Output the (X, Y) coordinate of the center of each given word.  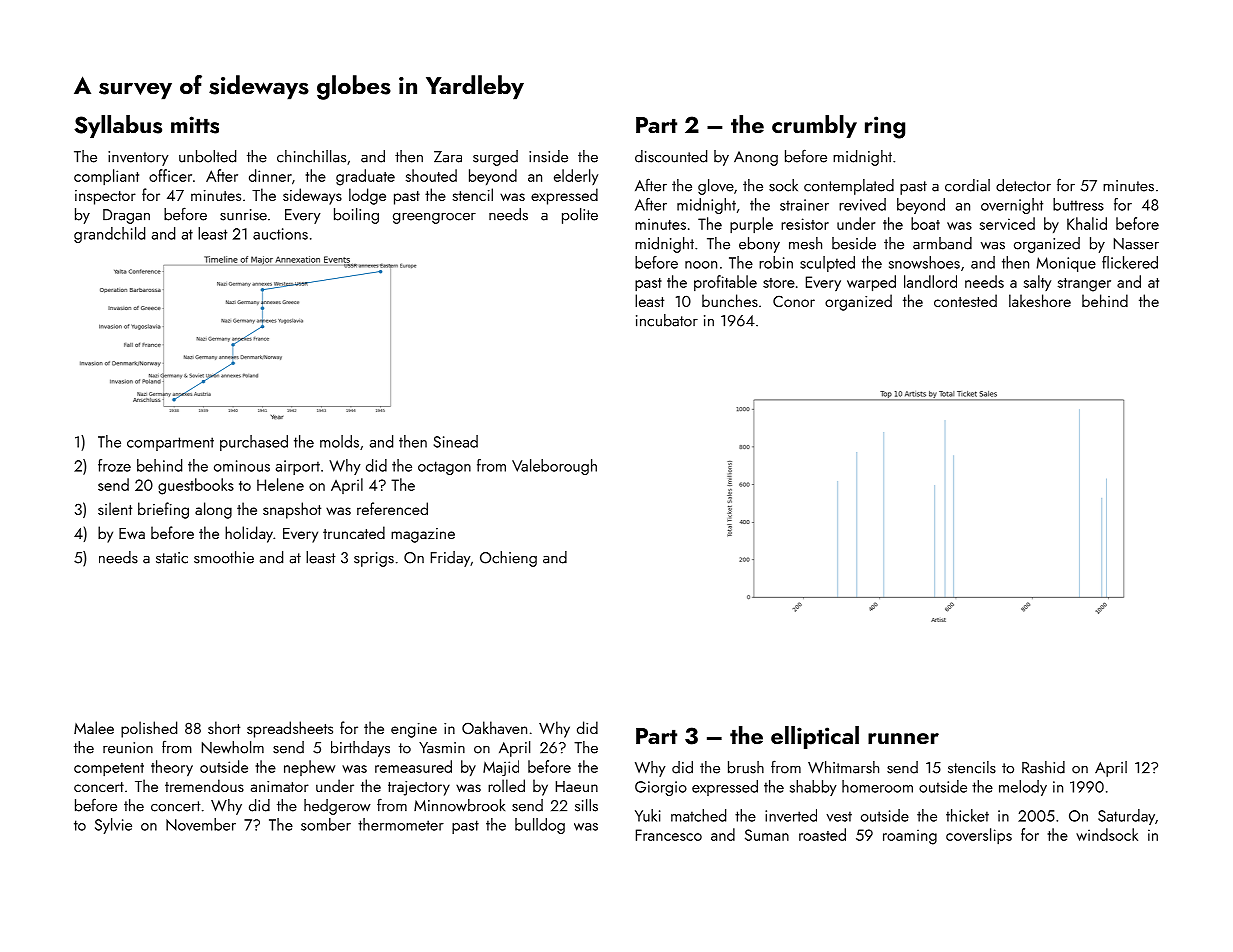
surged (495, 158)
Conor (794, 301)
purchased (254, 443)
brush (746, 767)
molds (339, 441)
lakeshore (1040, 300)
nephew (309, 768)
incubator (667, 320)
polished (149, 729)
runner (903, 738)
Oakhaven (494, 727)
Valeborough (554, 467)
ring (885, 127)
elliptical (815, 737)
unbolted (207, 156)
